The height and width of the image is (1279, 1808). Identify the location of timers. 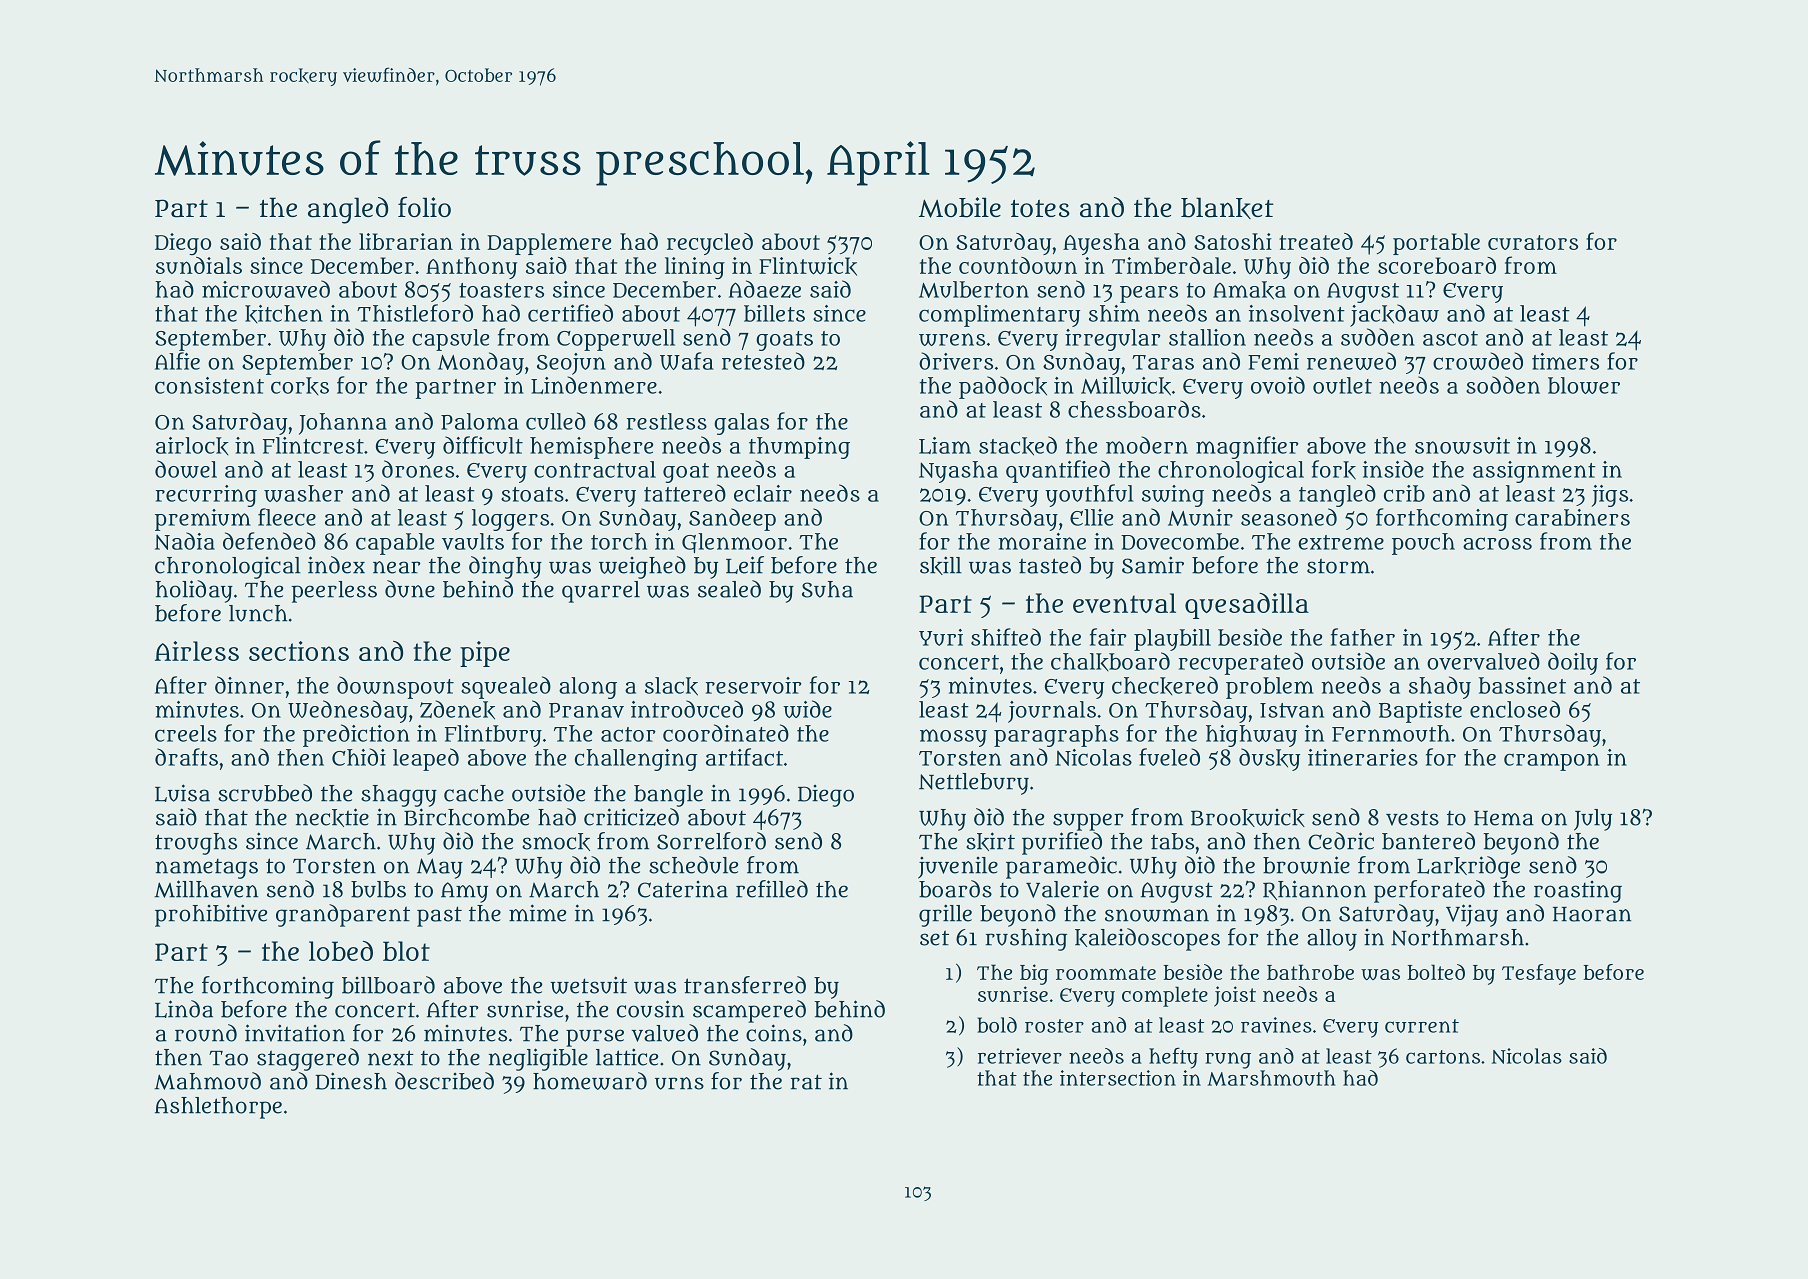
(1565, 361).
